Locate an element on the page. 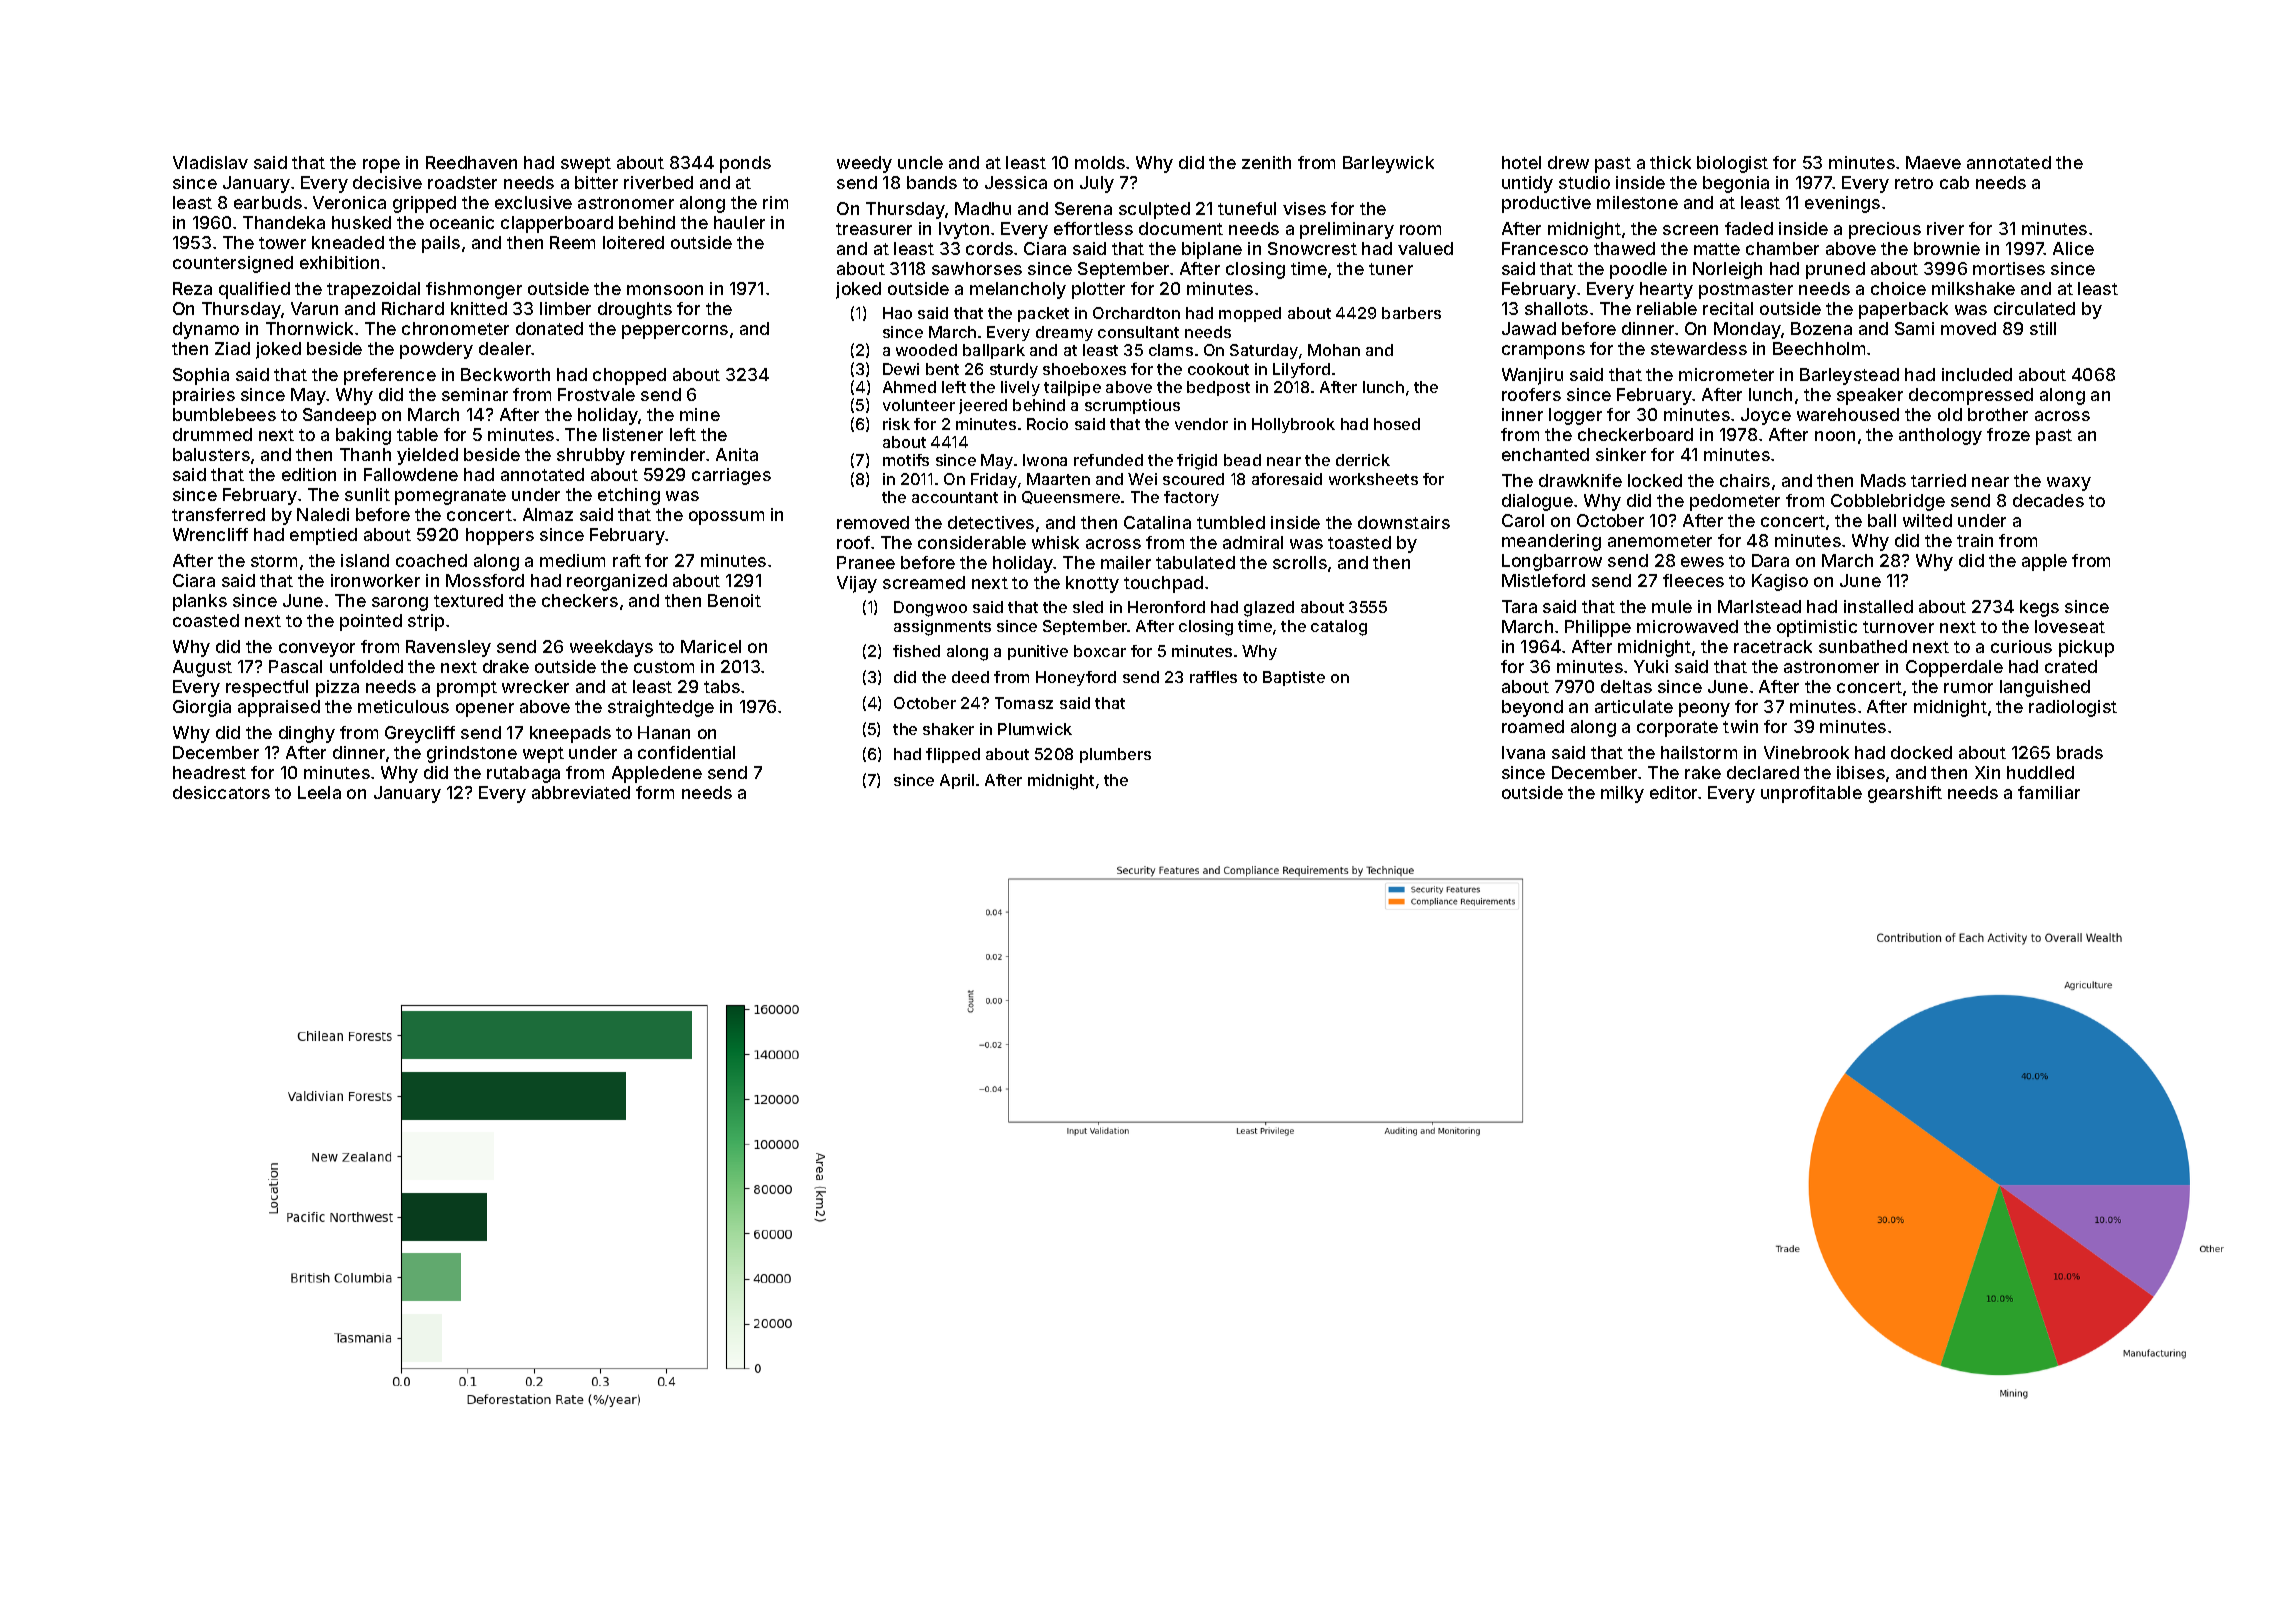 This document has height=1620, width=2292. rumor is located at coordinates (1968, 688).
